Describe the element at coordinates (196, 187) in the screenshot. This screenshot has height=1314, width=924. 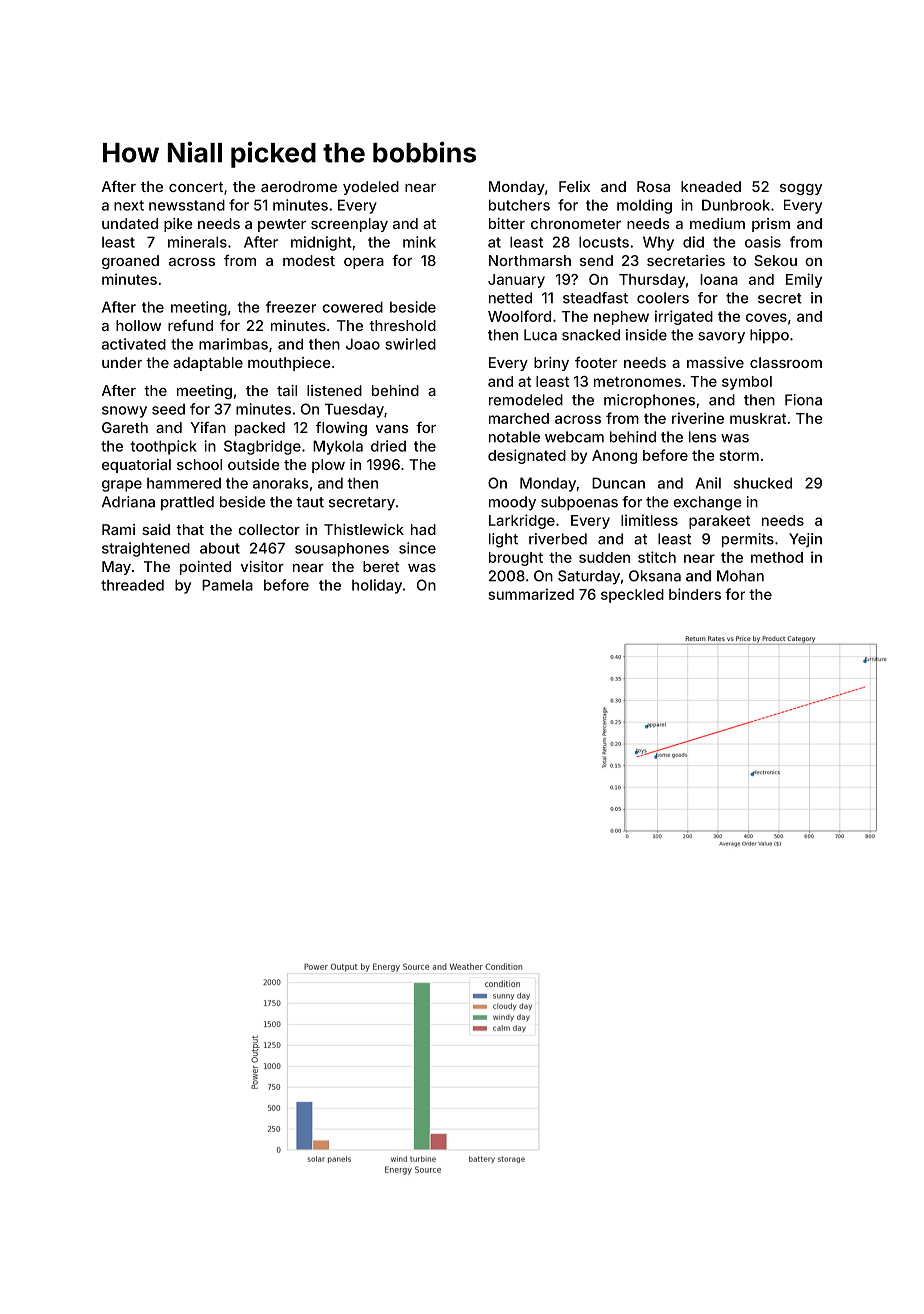
I see `concert` at that location.
